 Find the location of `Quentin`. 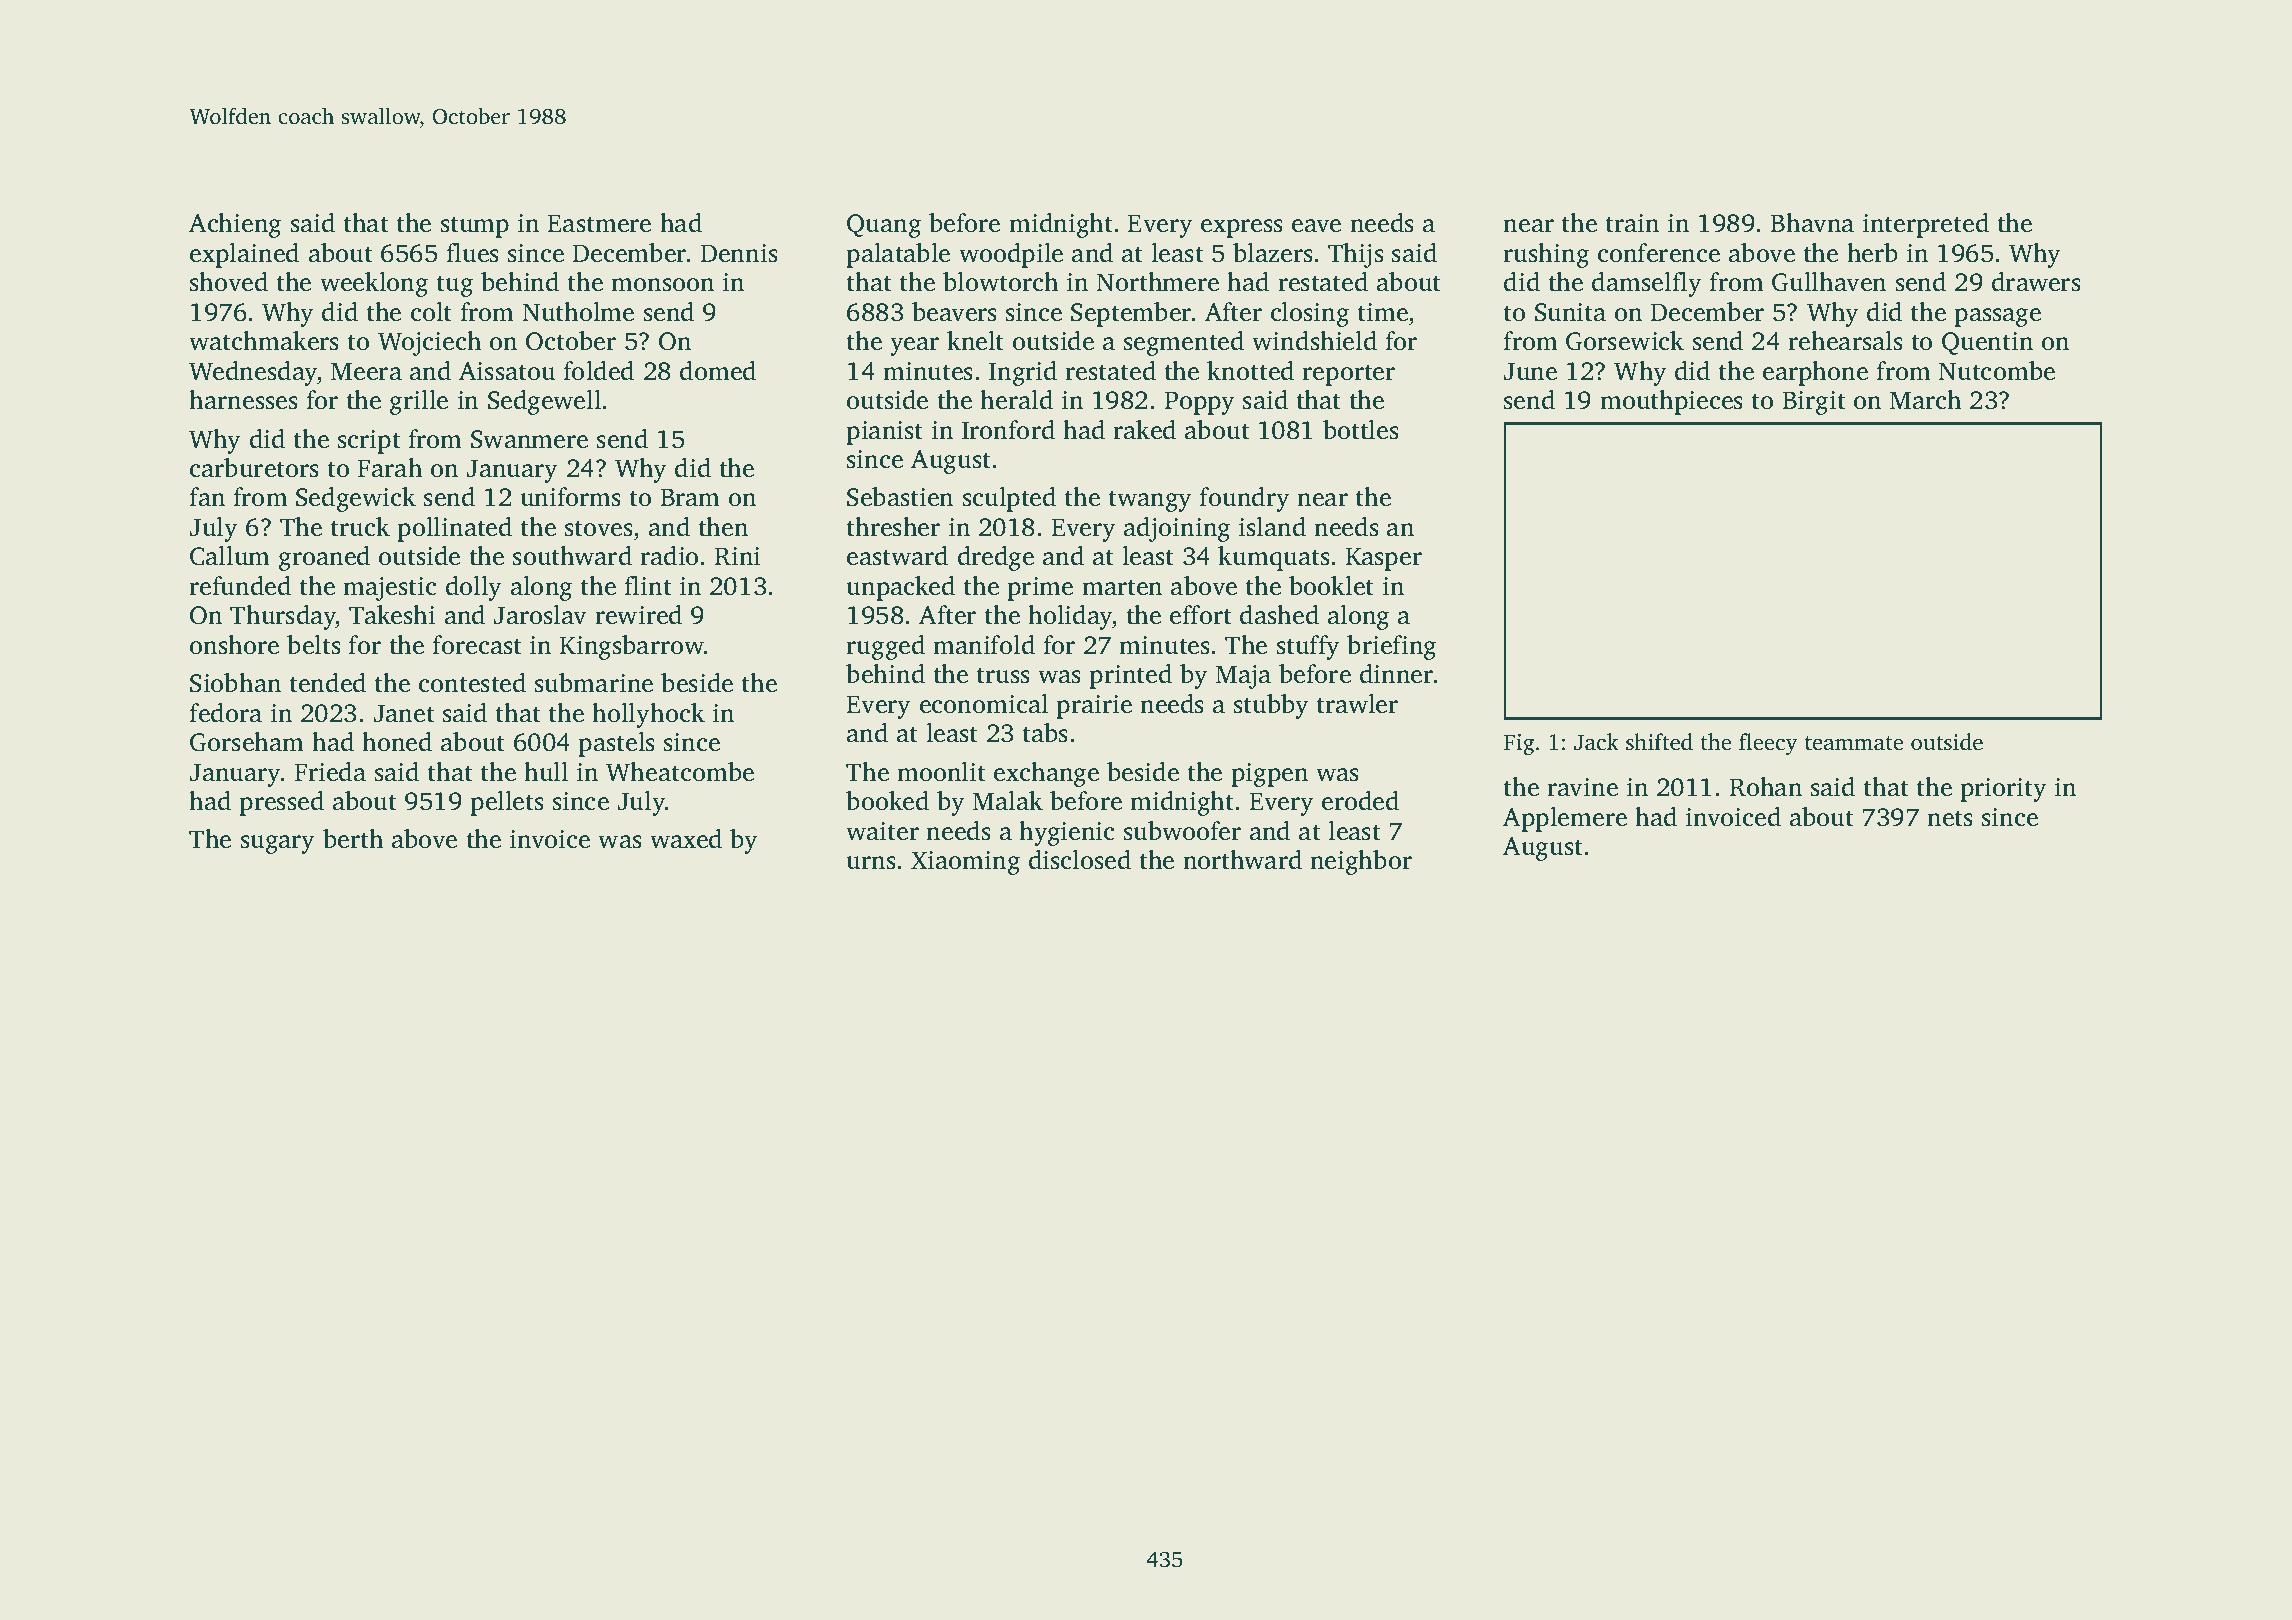

Quentin is located at coordinates (1987, 343).
